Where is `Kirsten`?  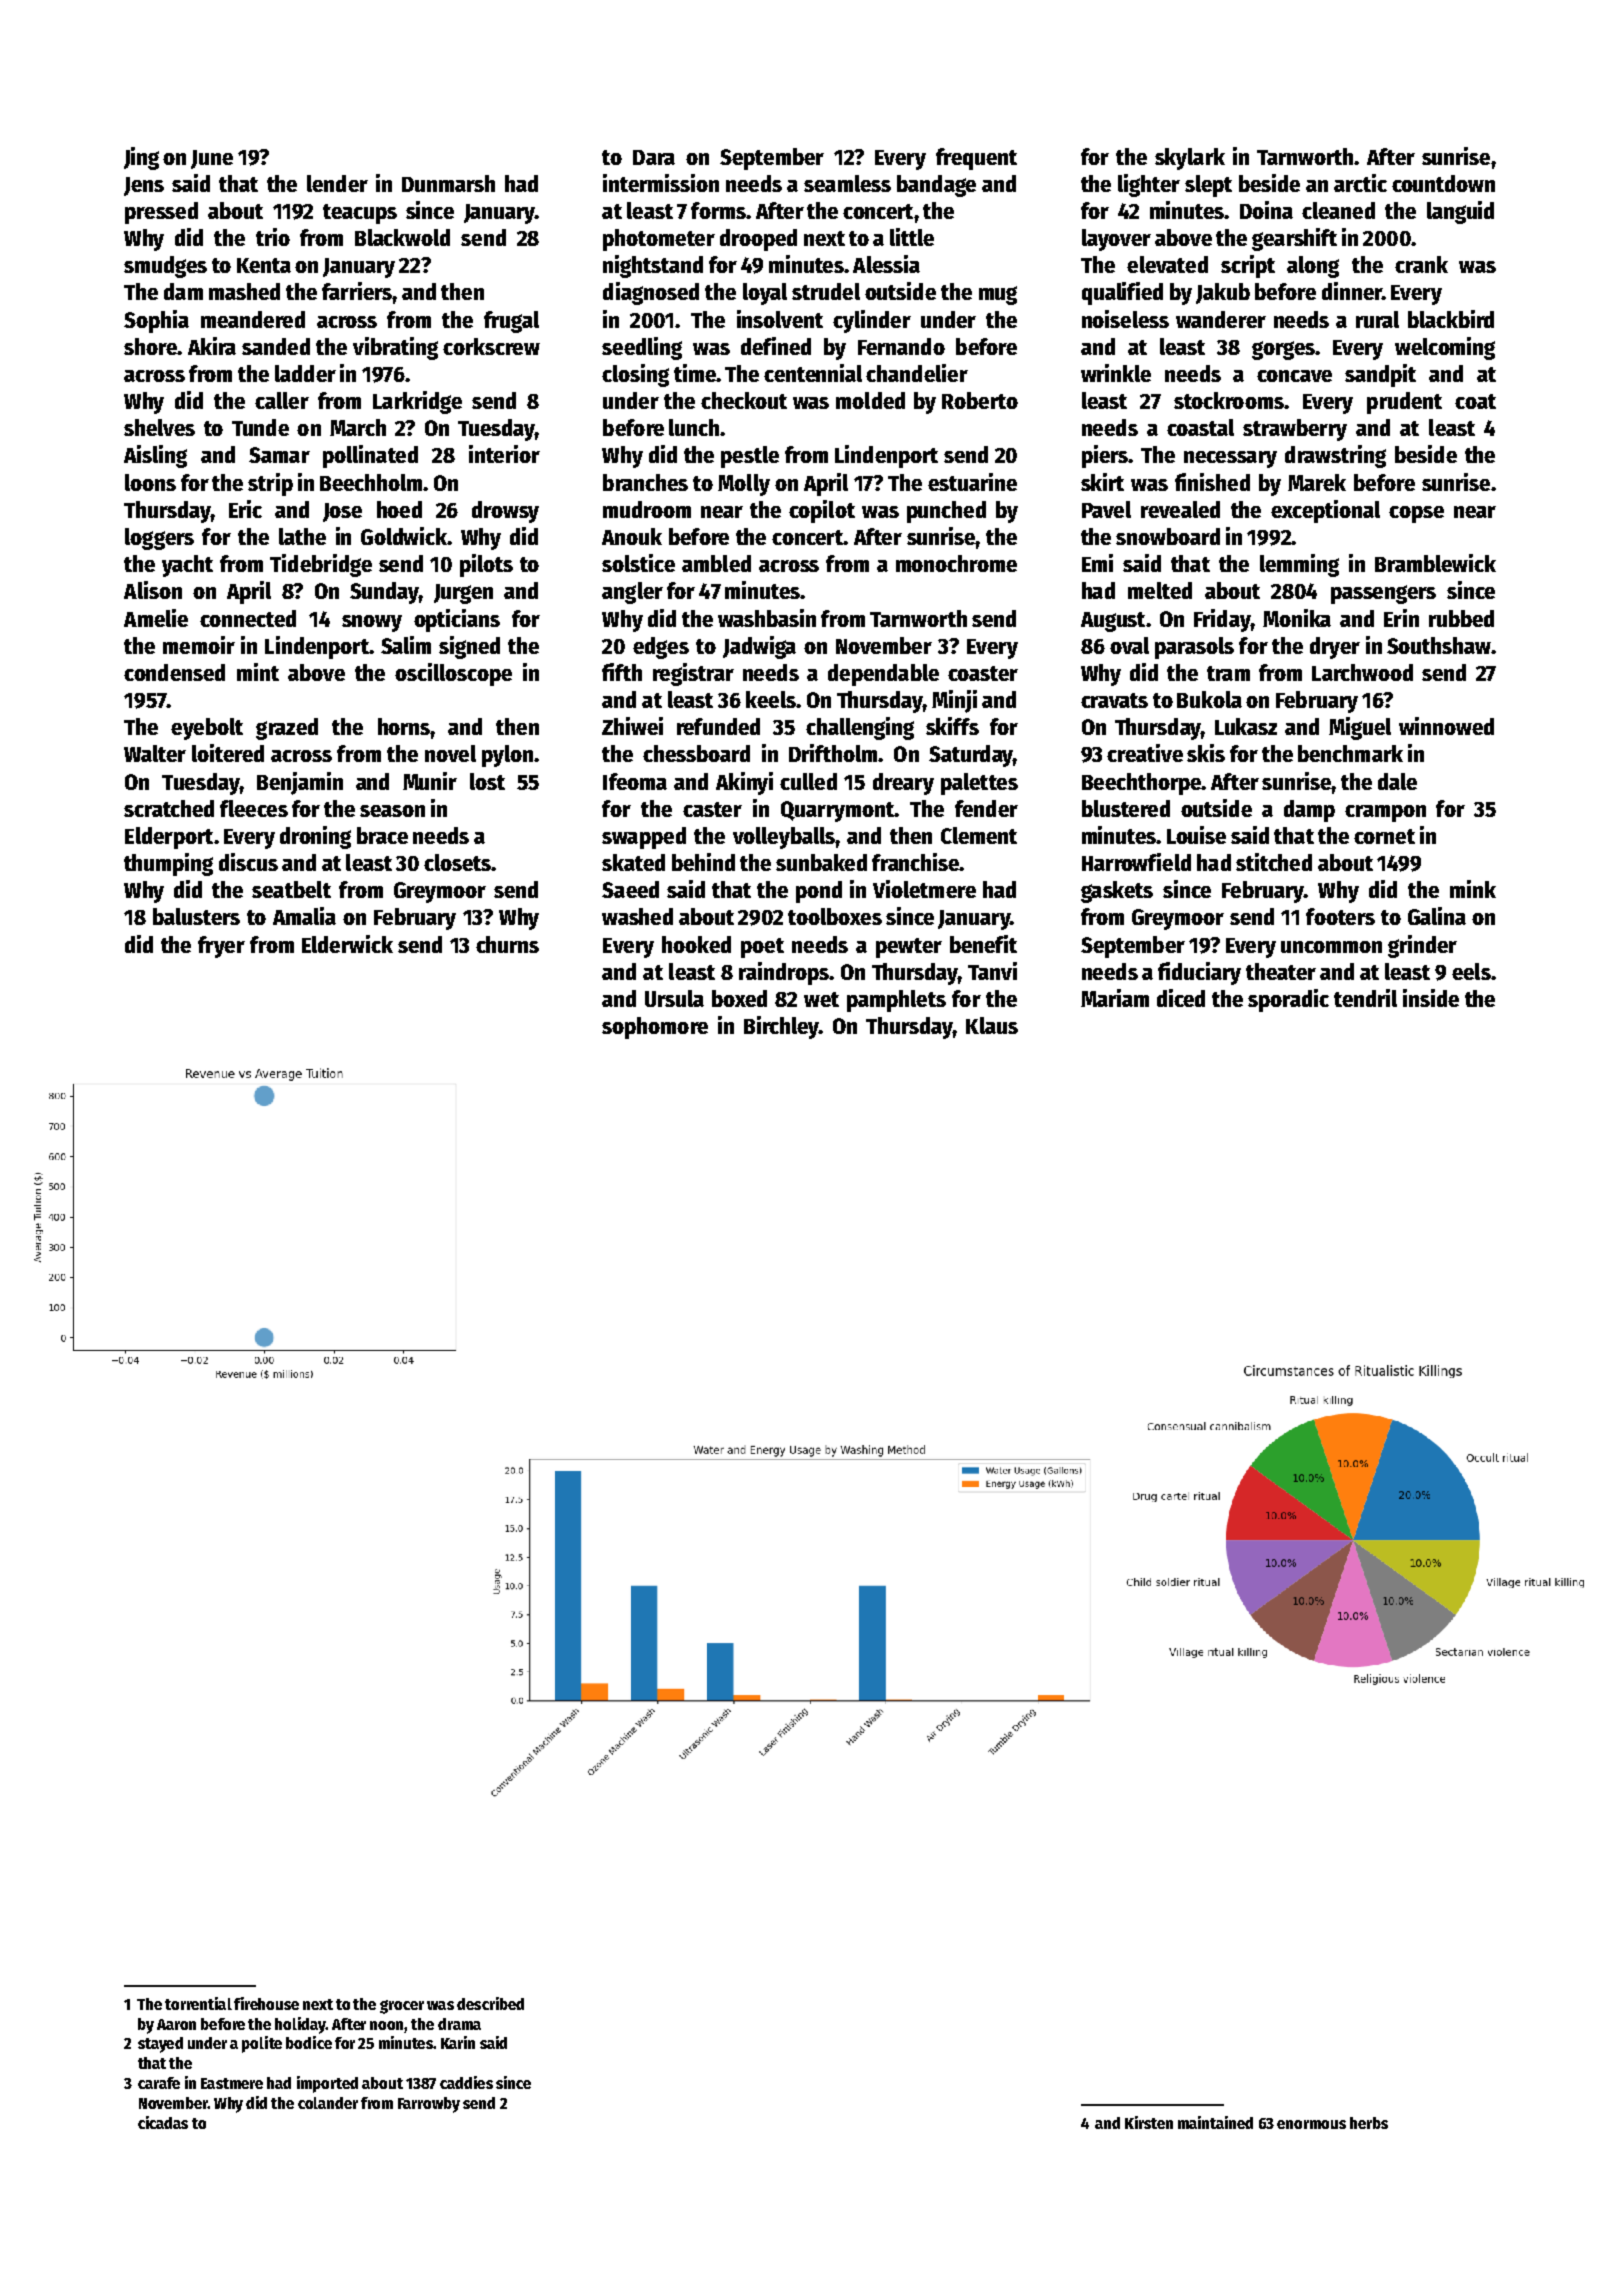 Kirsten is located at coordinates (1149, 2122).
